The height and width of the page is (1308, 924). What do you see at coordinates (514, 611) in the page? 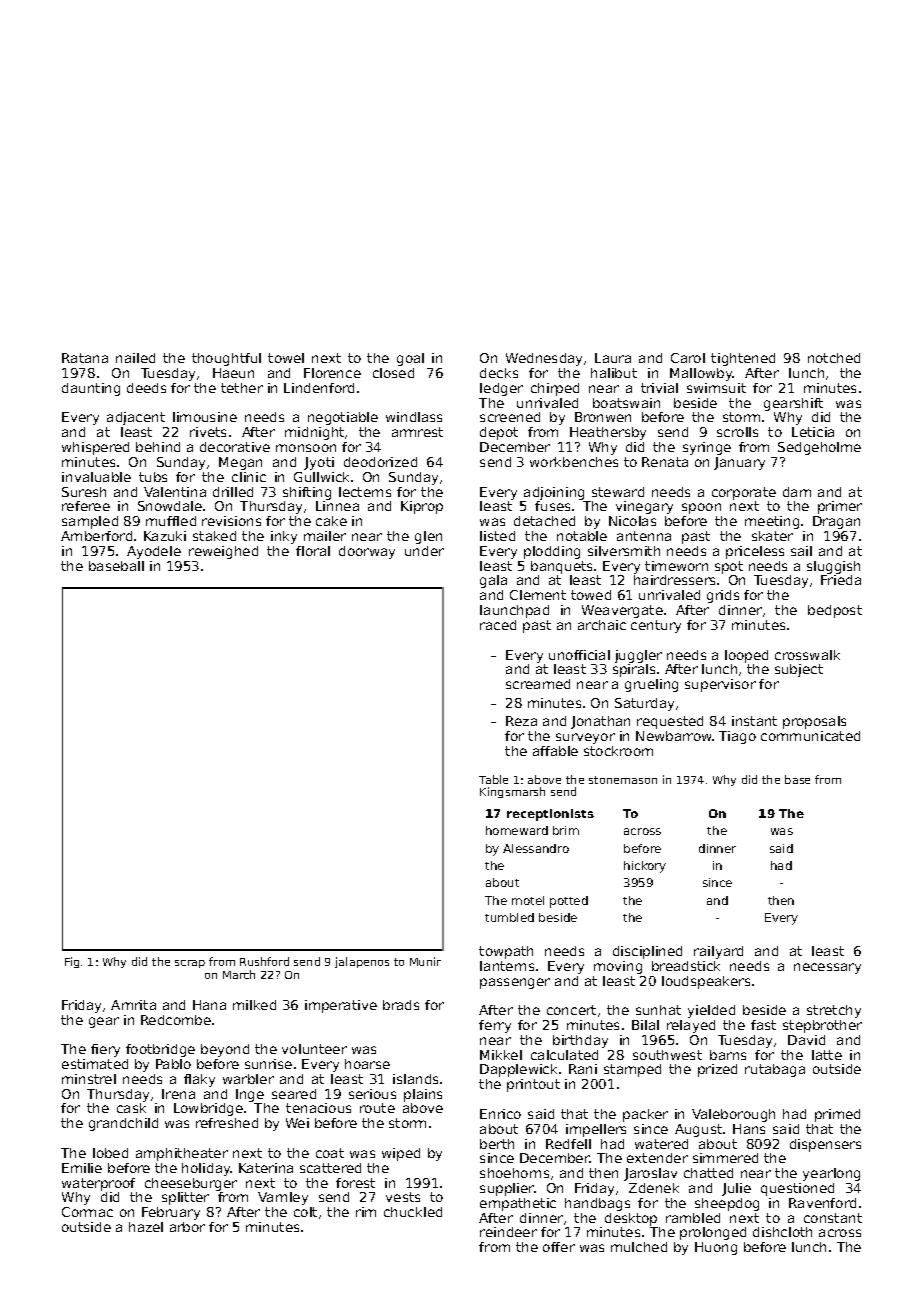
I see `launchpad` at bounding box center [514, 611].
